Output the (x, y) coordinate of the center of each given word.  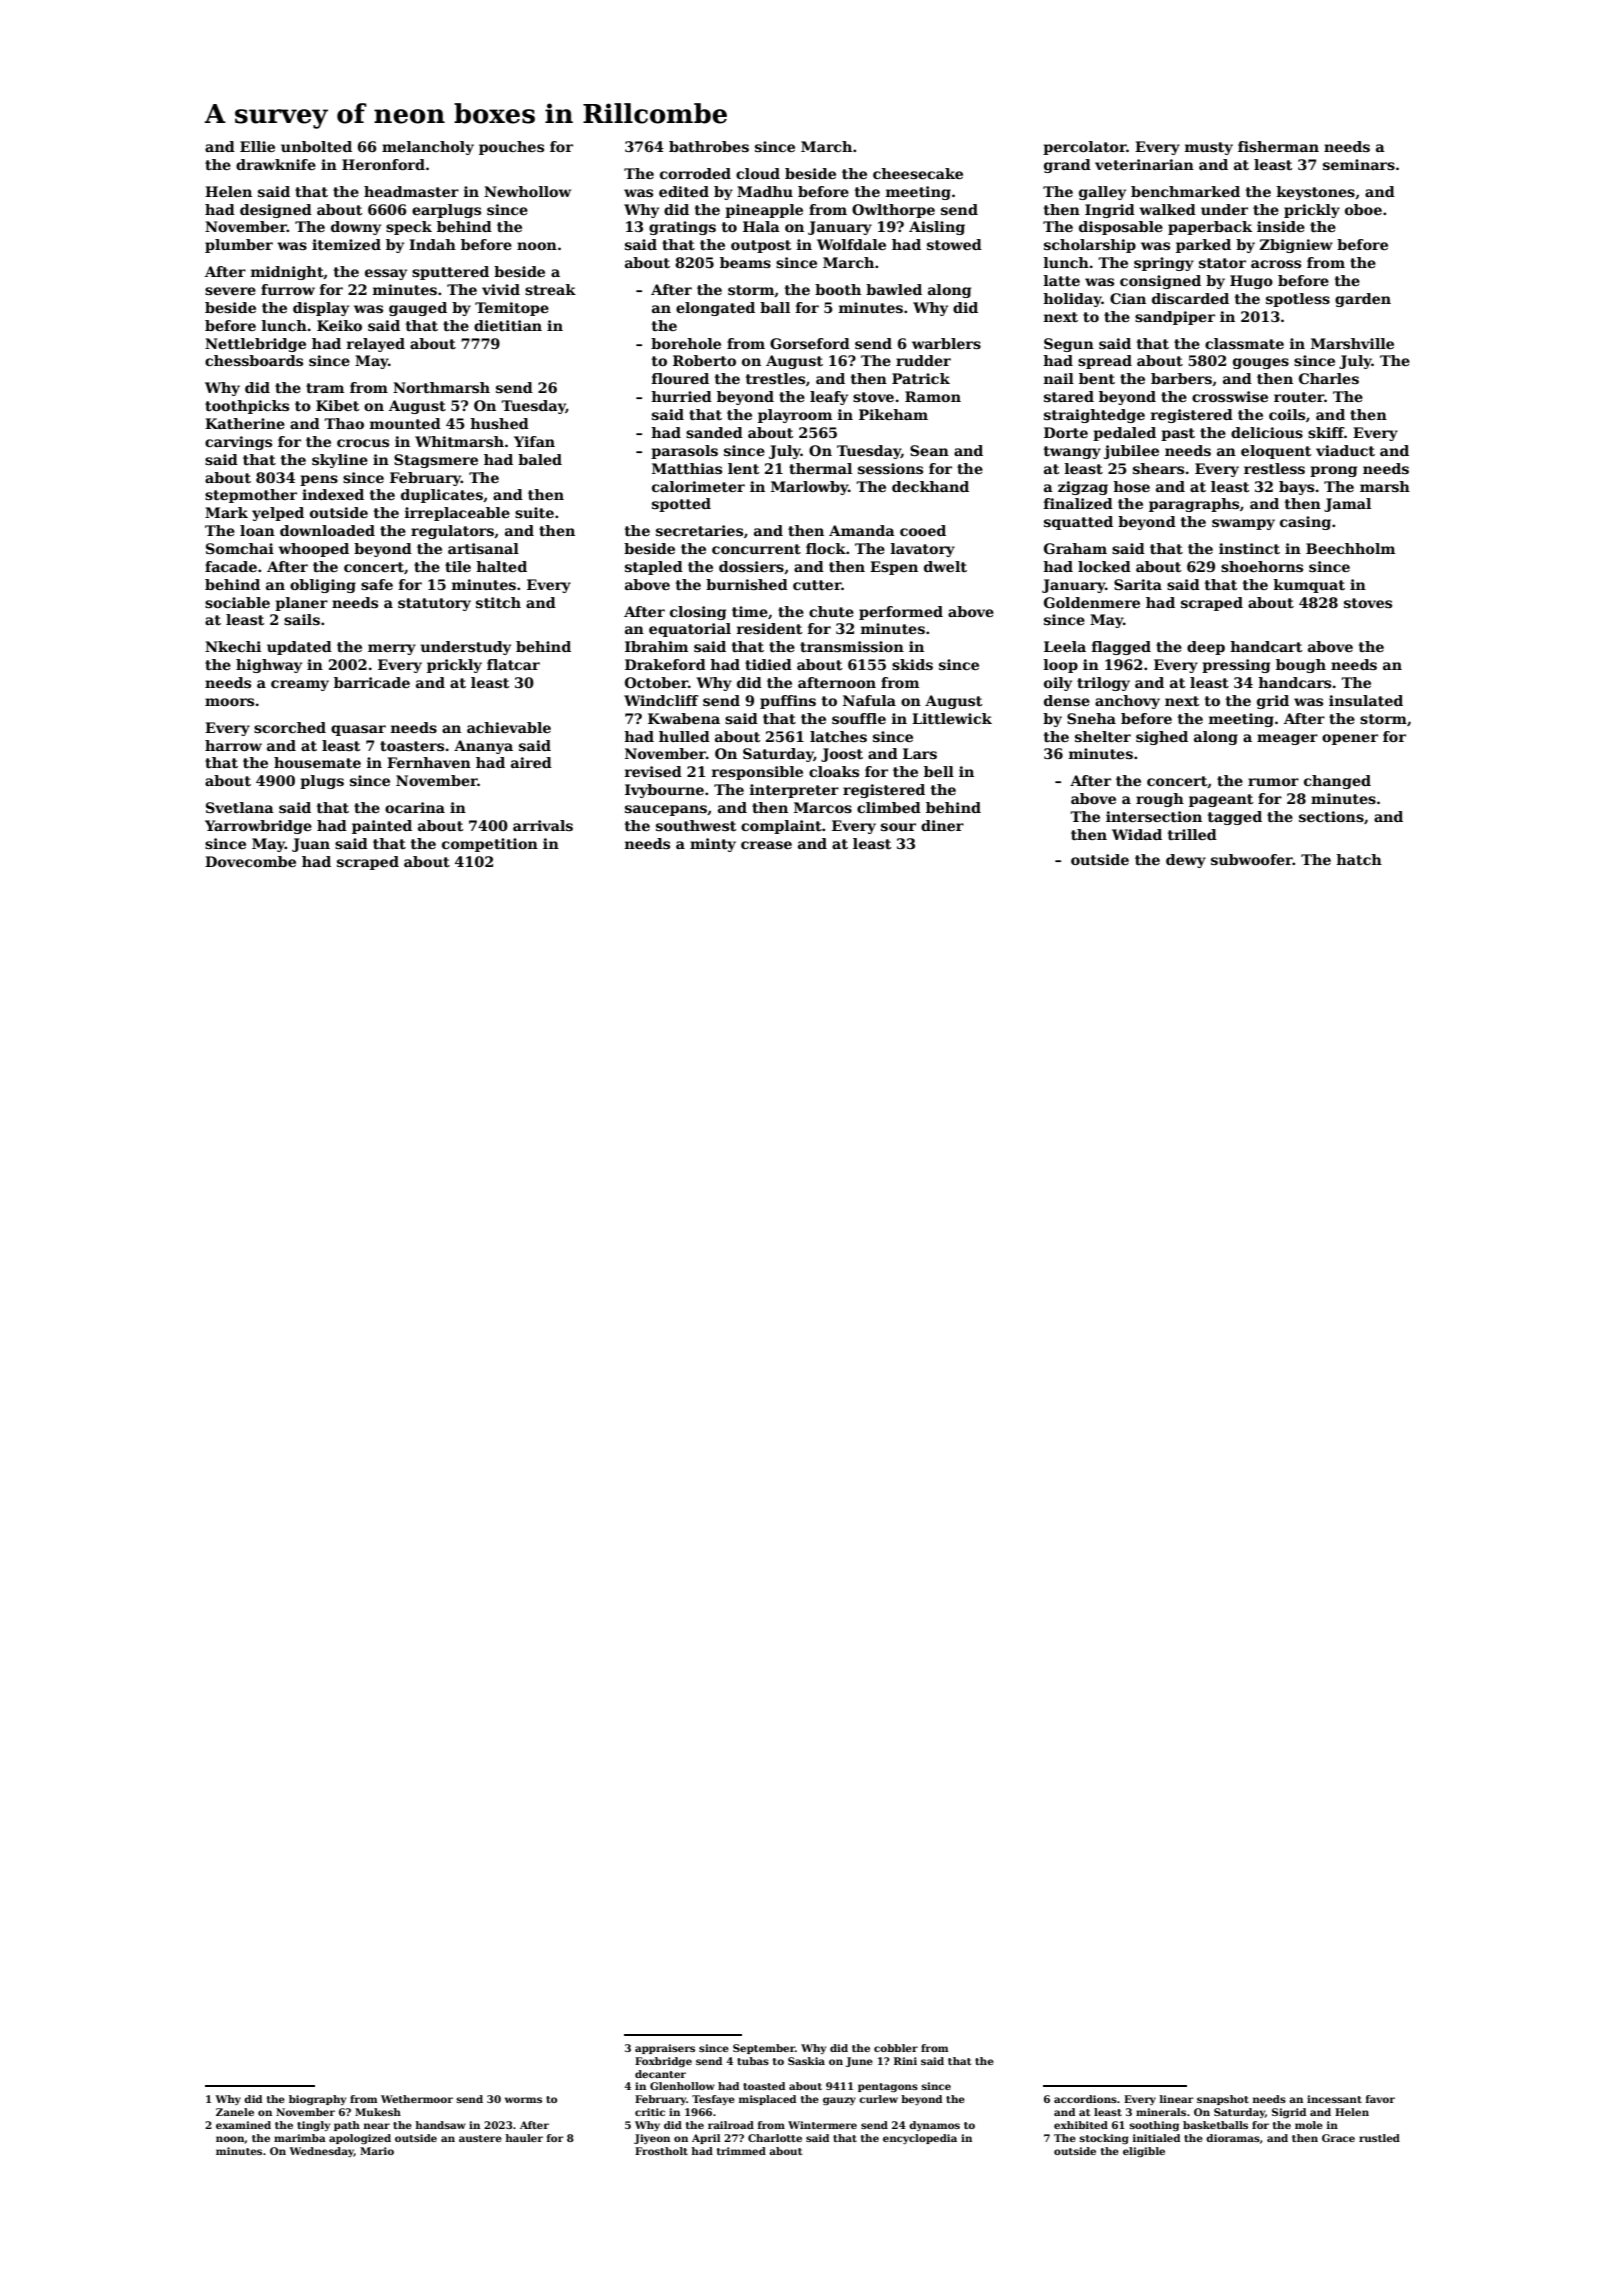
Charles (1329, 378)
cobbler (896, 2048)
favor (1380, 2099)
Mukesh (378, 2112)
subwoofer (1252, 859)
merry (392, 649)
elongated (715, 309)
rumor (1273, 782)
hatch (1359, 859)
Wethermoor (417, 2099)
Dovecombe (250, 861)
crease (766, 845)
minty (713, 845)
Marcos (823, 807)
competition (490, 845)
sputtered (450, 273)
